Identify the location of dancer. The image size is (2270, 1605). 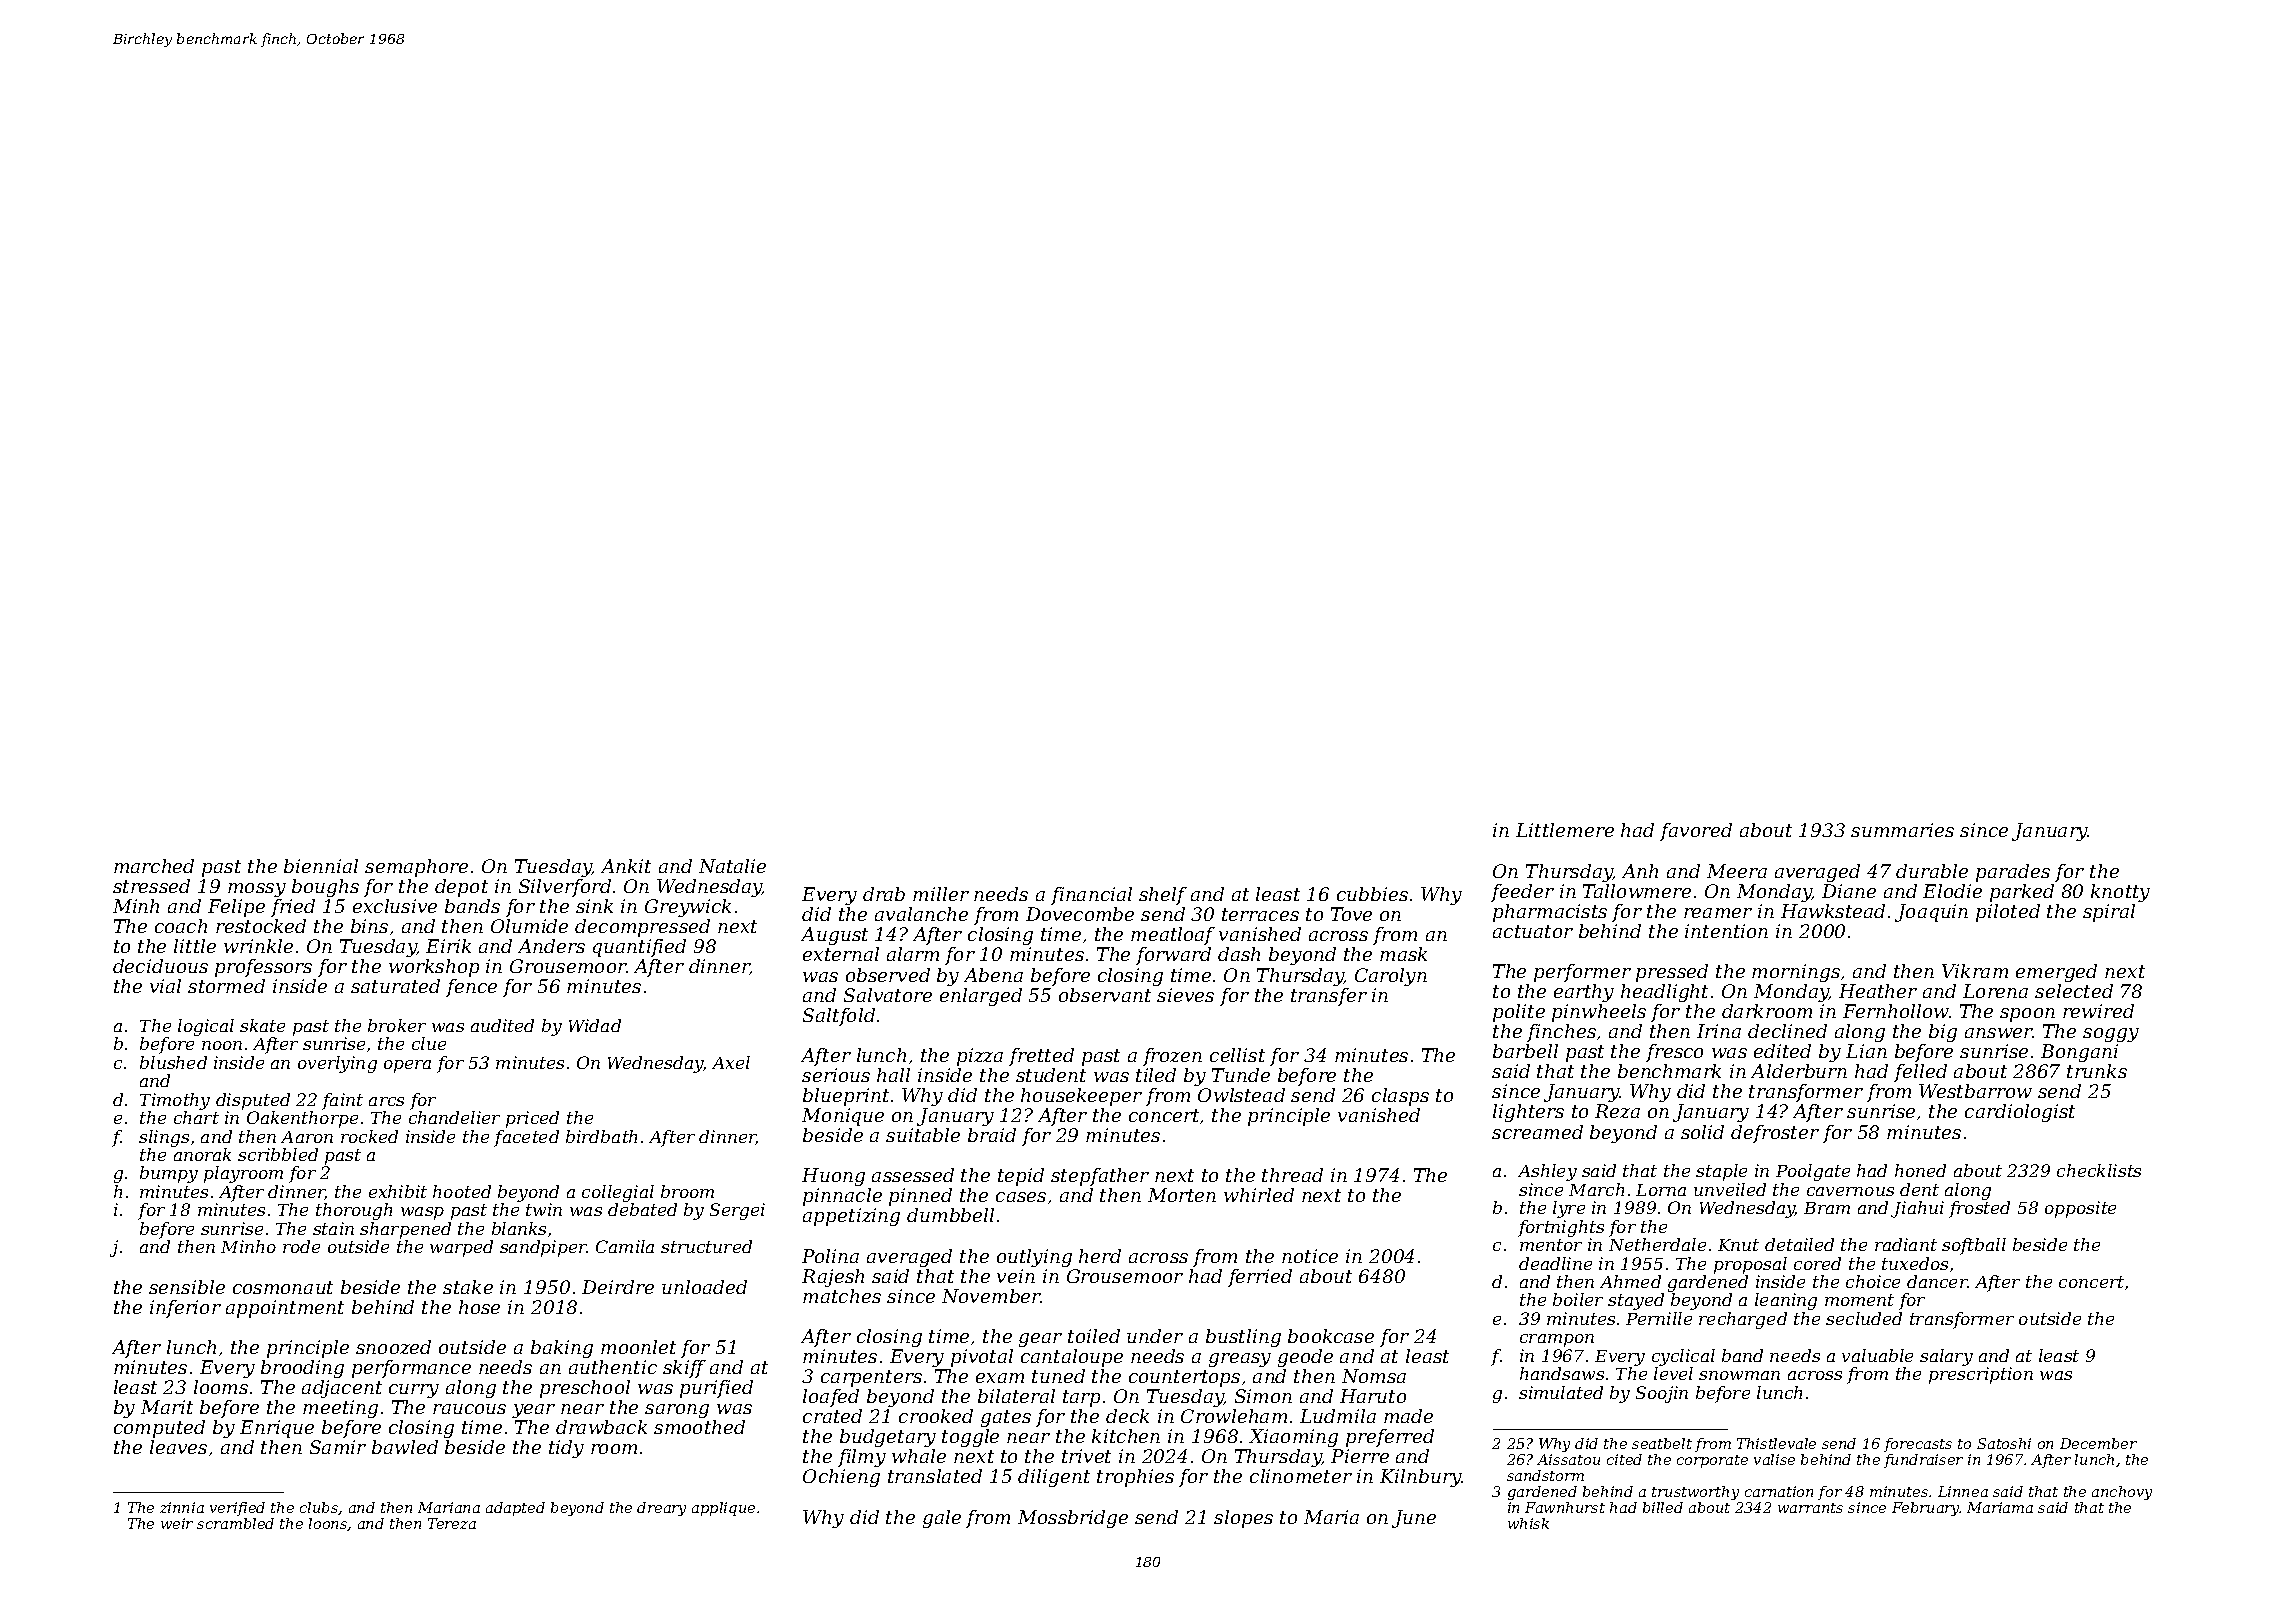
(1937, 1281).
